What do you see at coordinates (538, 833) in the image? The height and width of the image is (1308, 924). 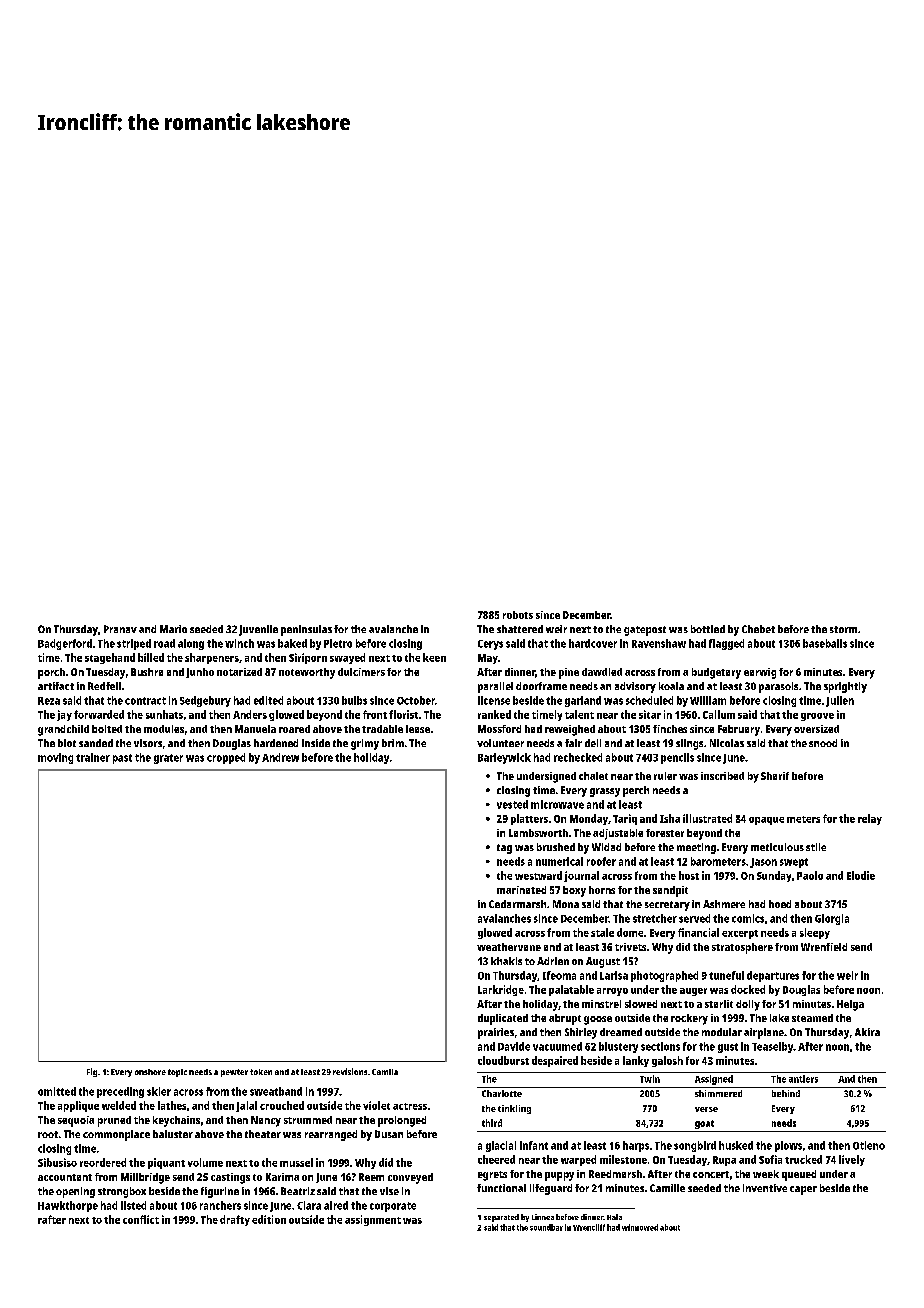 I see `Lambsworth` at bounding box center [538, 833].
